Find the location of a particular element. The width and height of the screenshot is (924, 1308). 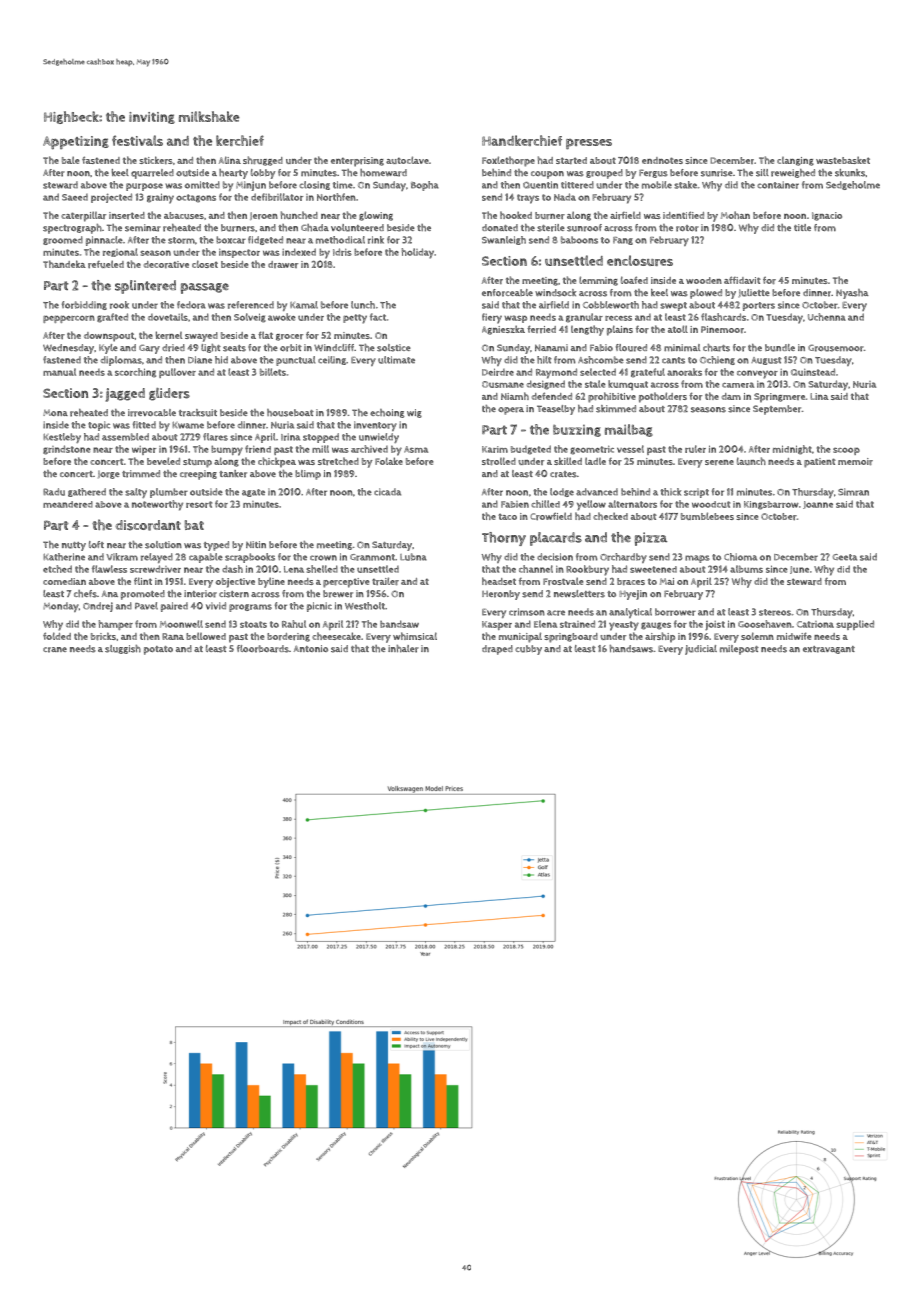

clanging is located at coordinates (795, 161).
